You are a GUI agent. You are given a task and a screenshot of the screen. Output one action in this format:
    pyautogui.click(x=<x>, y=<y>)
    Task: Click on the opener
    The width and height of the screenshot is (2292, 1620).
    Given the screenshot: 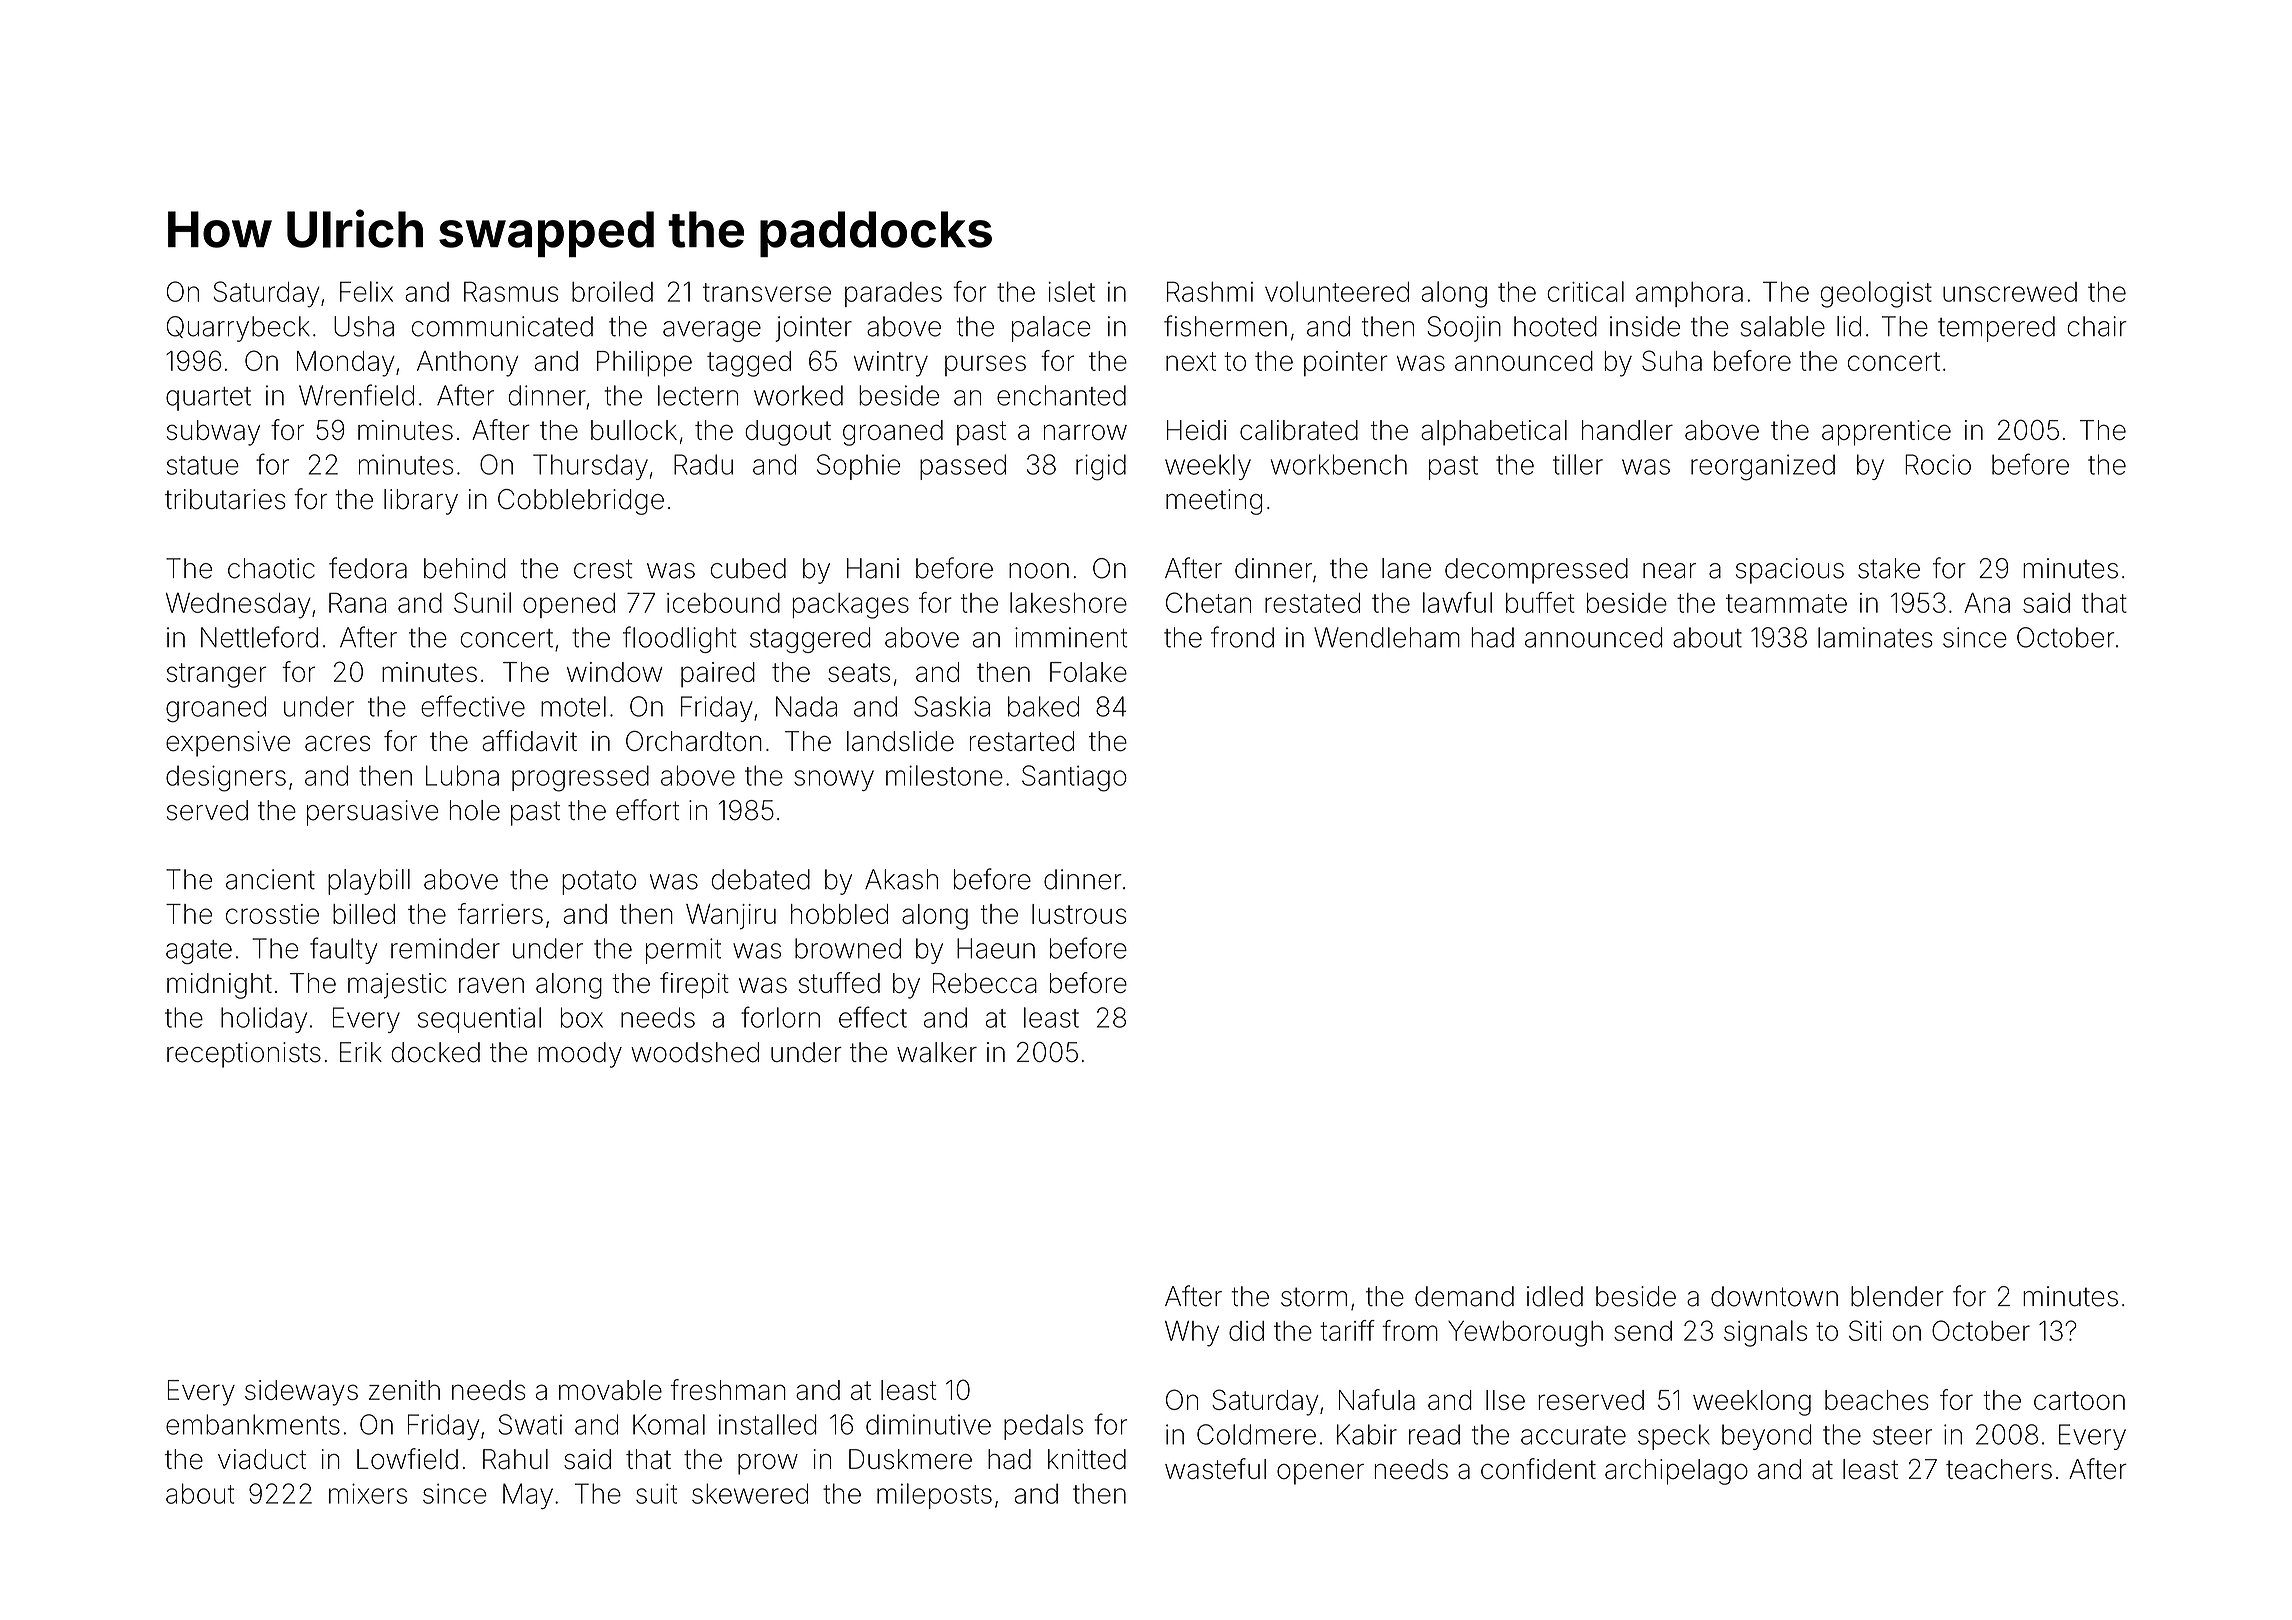 What is the action you would take?
    pyautogui.click(x=1320, y=1474)
